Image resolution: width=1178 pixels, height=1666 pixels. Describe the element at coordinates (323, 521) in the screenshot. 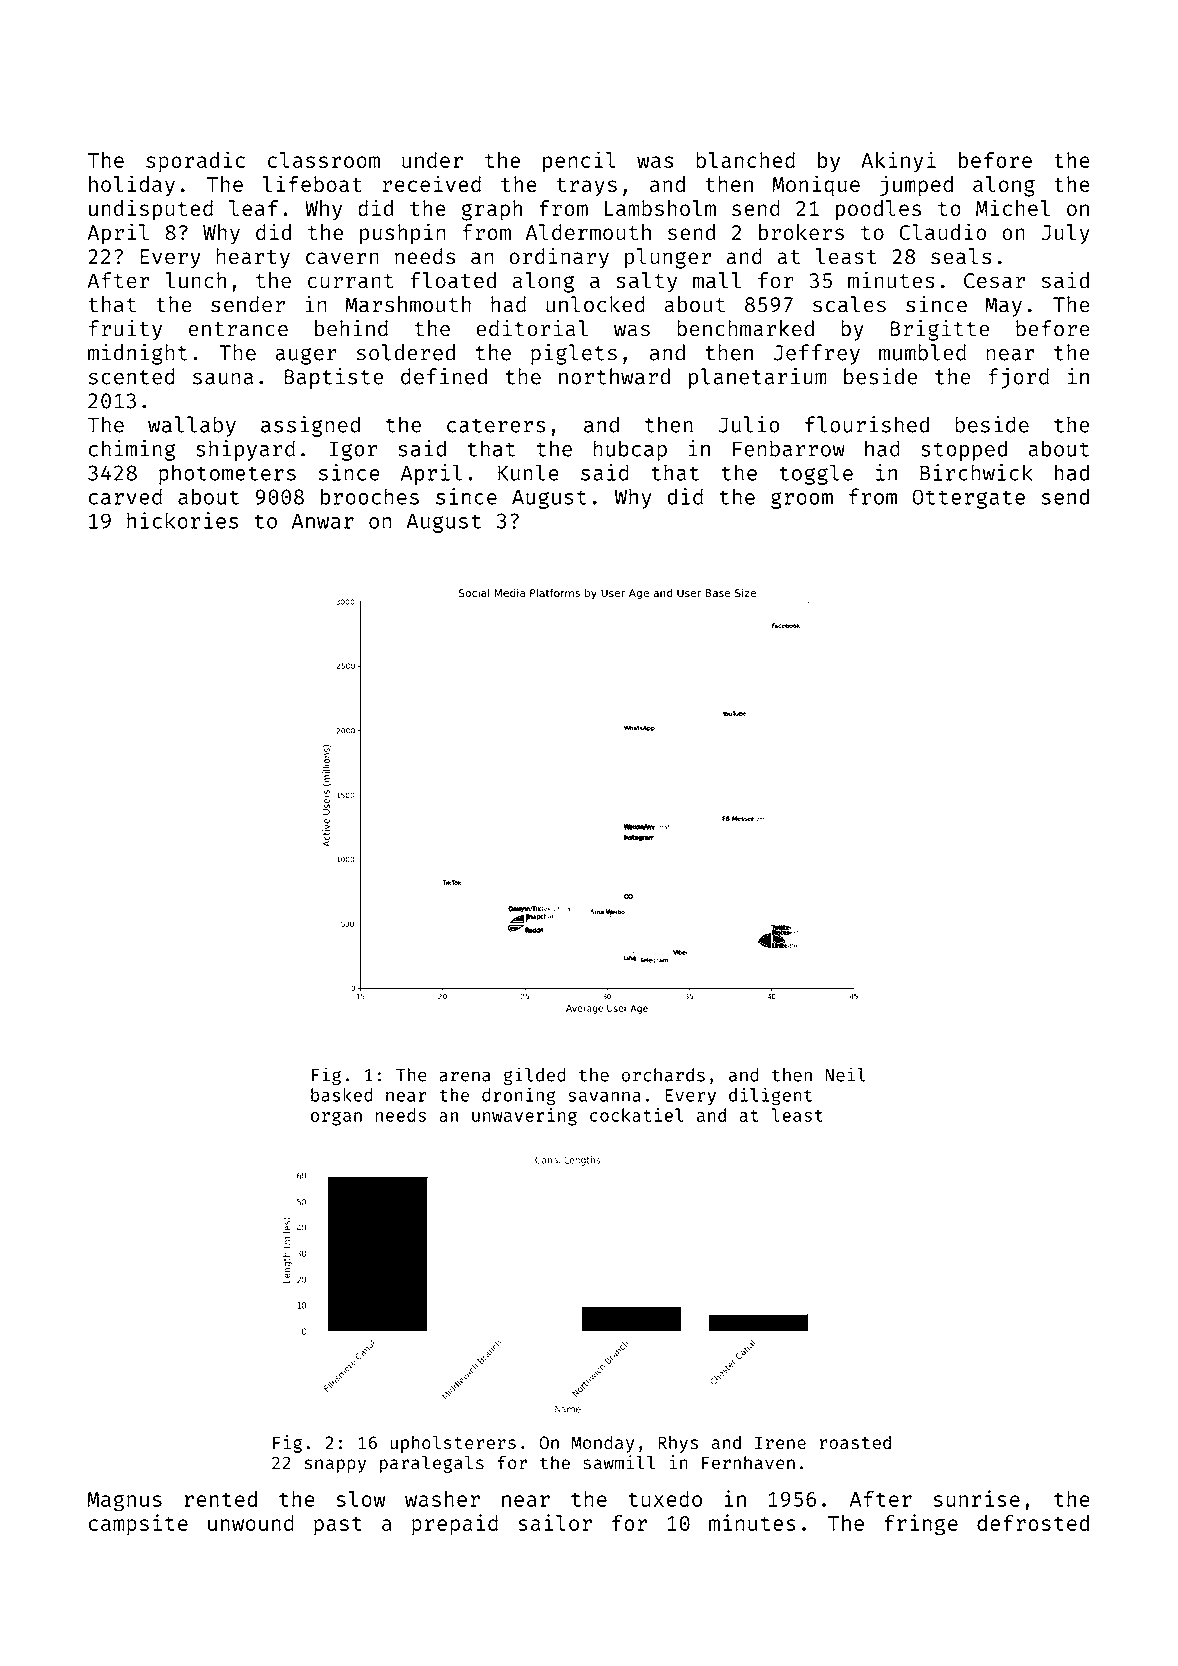

I see `Anwar` at that location.
